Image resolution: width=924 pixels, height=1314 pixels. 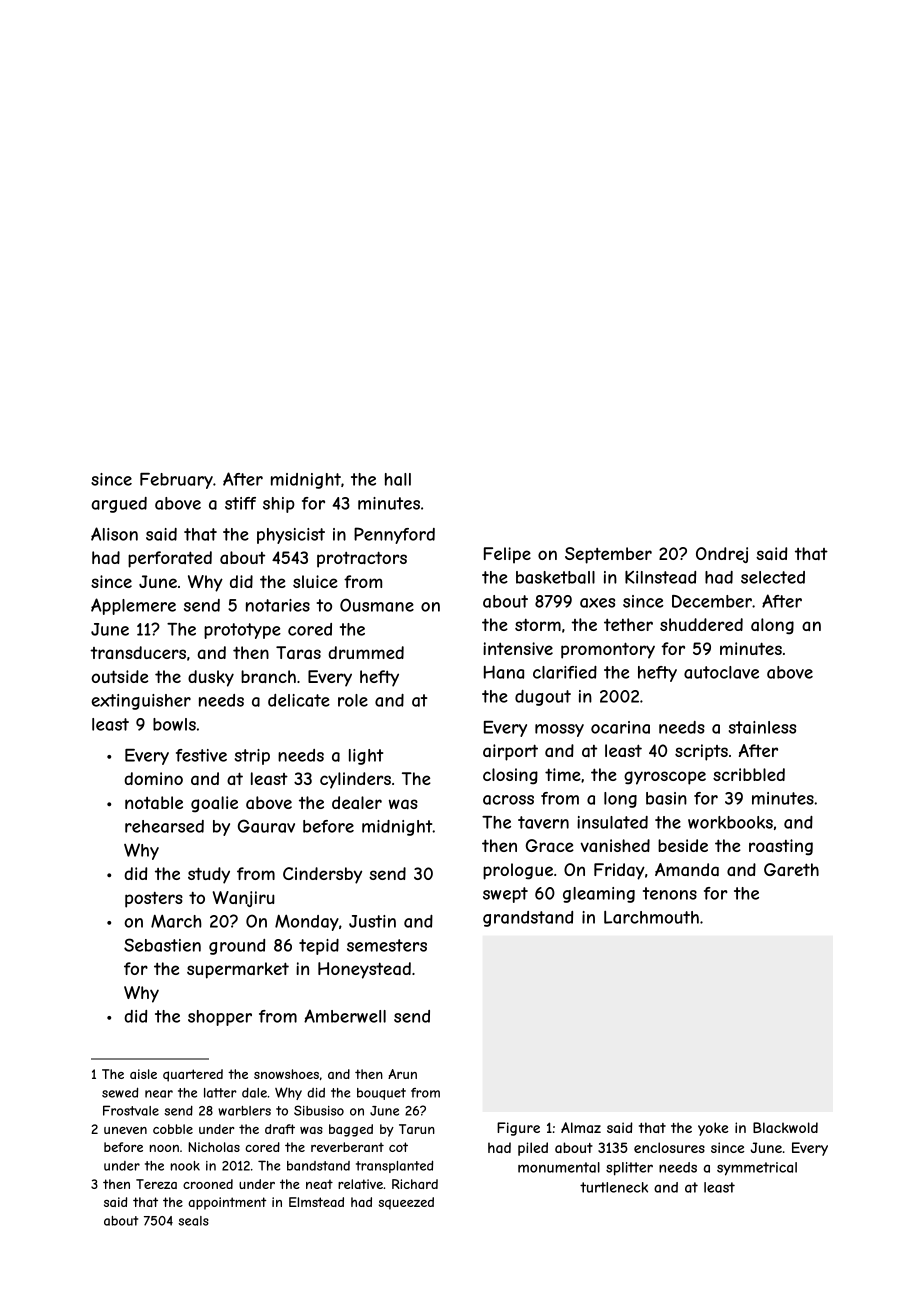 What do you see at coordinates (119, 505) in the screenshot?
I see `argued` at bounding box center [119, 505].
